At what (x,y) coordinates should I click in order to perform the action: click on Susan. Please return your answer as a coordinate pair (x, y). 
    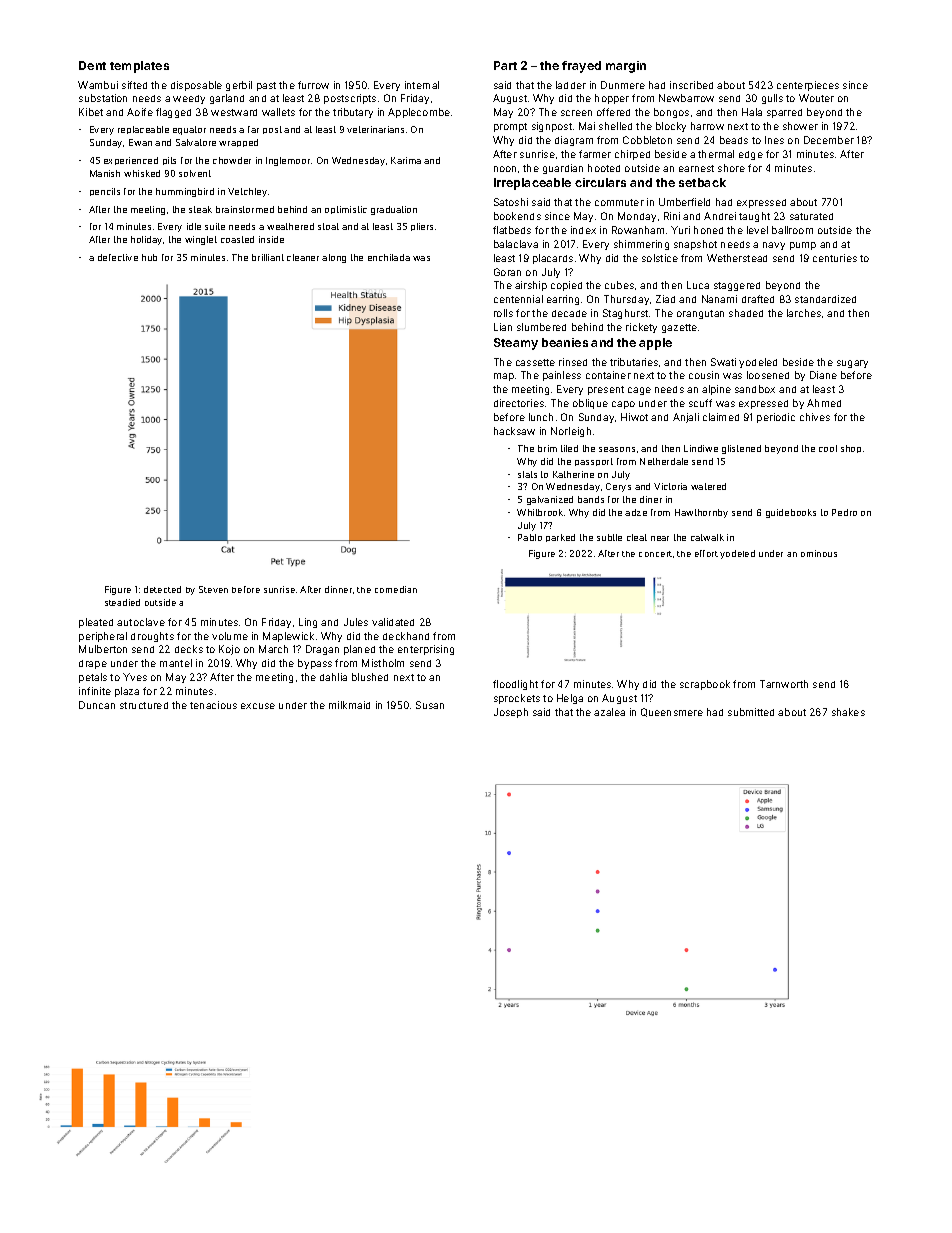
    Looking at the image, I should click on (430, 705).
